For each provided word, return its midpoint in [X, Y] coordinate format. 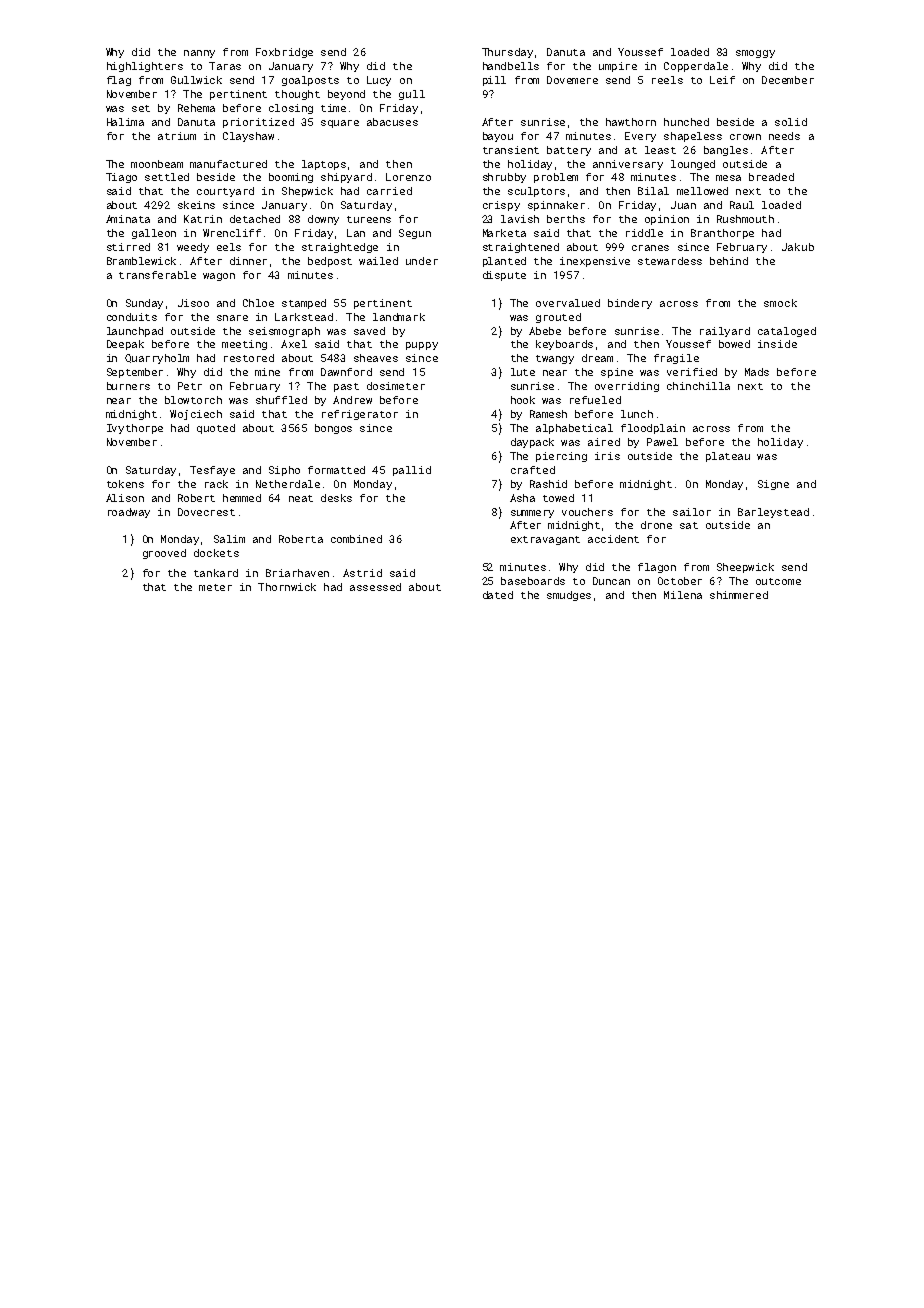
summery [532, 514]
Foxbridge [284, 53]
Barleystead [773, 513]
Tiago [121, 178]
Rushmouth [745, 219]
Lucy [379, 81]
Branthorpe [722, 234]
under [422, 261]
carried [389, 191]
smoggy [755, 54]
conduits [132, 317]
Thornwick [287, 587]
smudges [569, 596]
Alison [125, 498]
